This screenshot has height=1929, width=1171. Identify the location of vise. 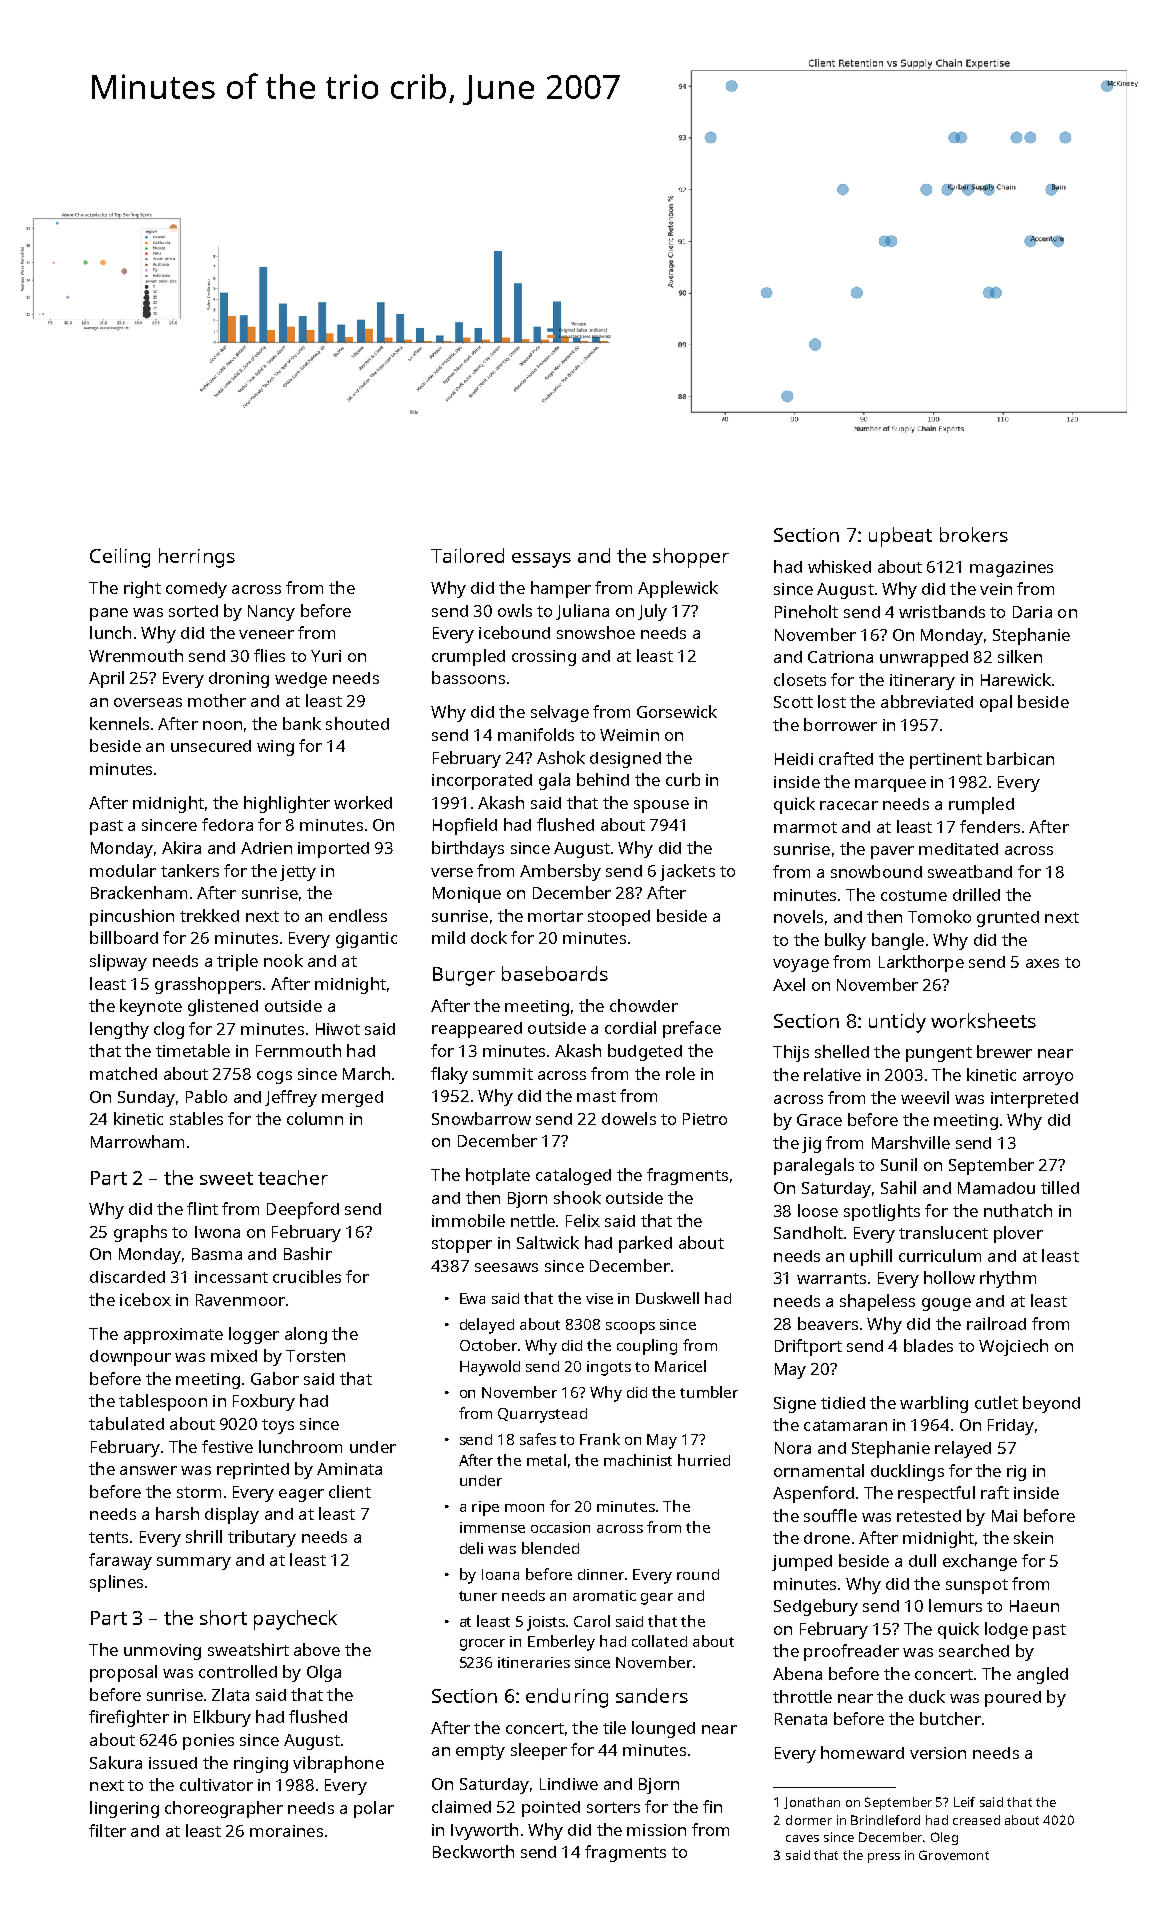
(599, 1298).
